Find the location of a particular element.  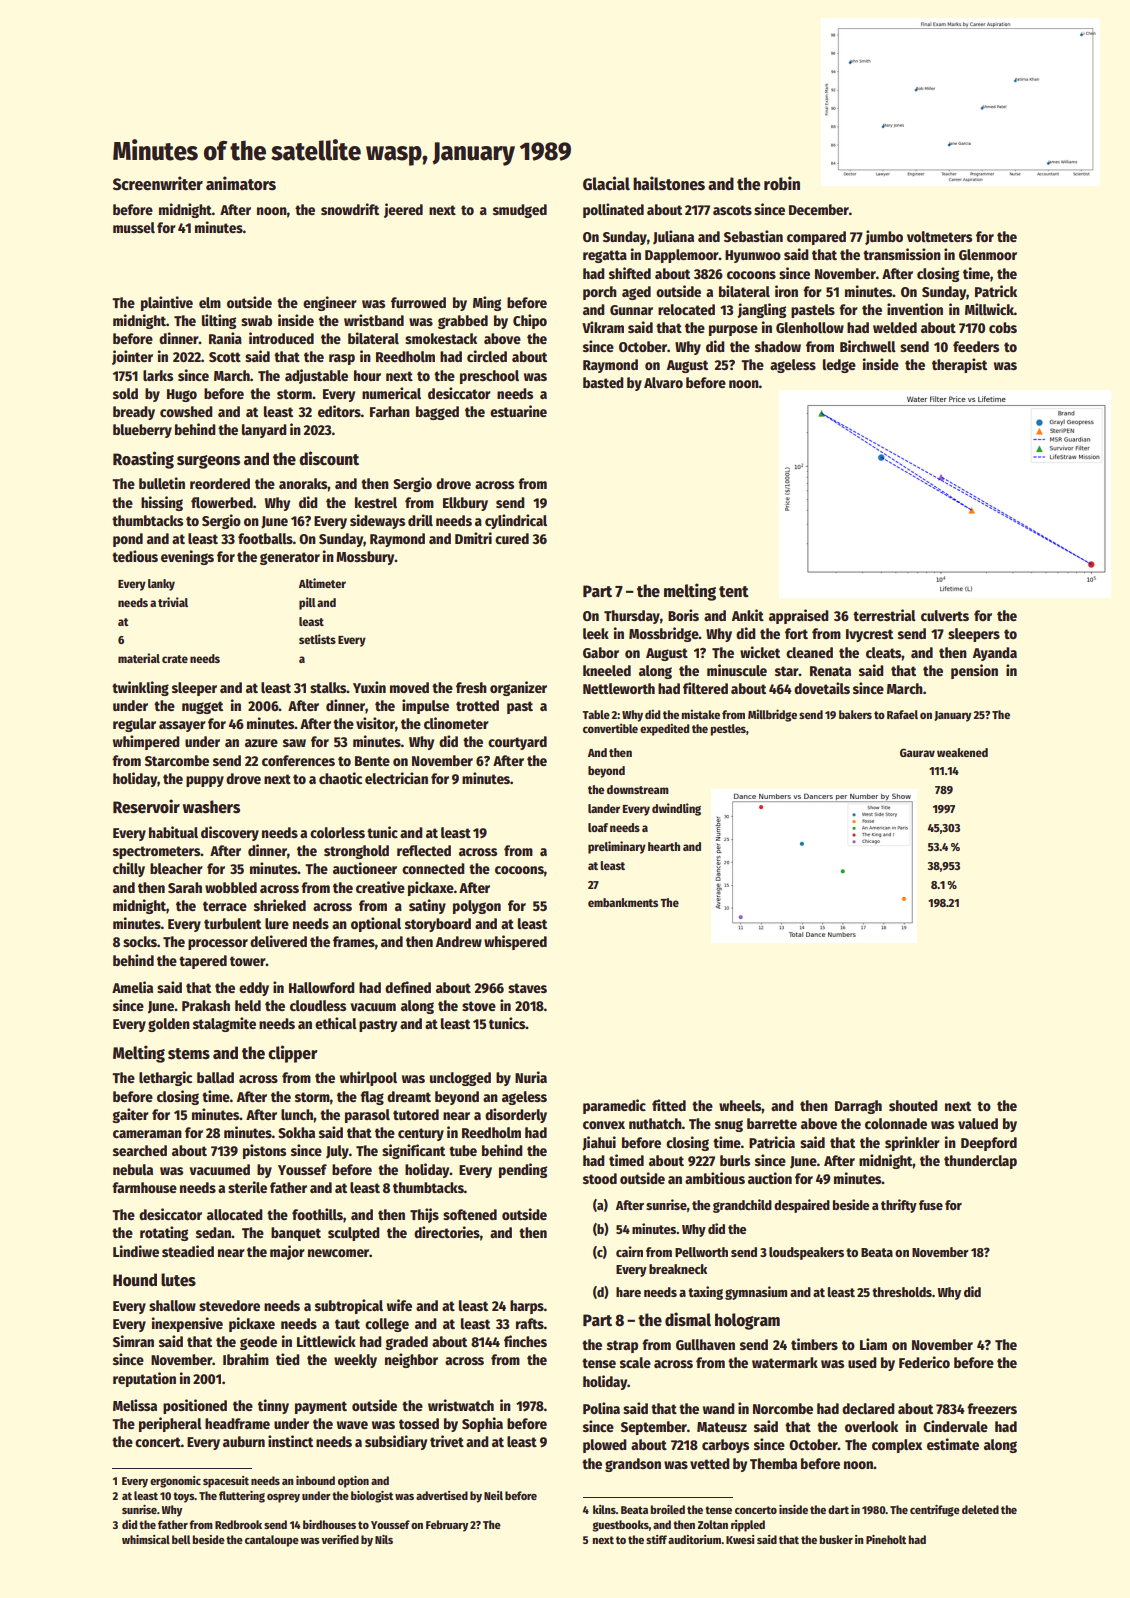

cantaloupe is located at coordinates (272, 1541).
